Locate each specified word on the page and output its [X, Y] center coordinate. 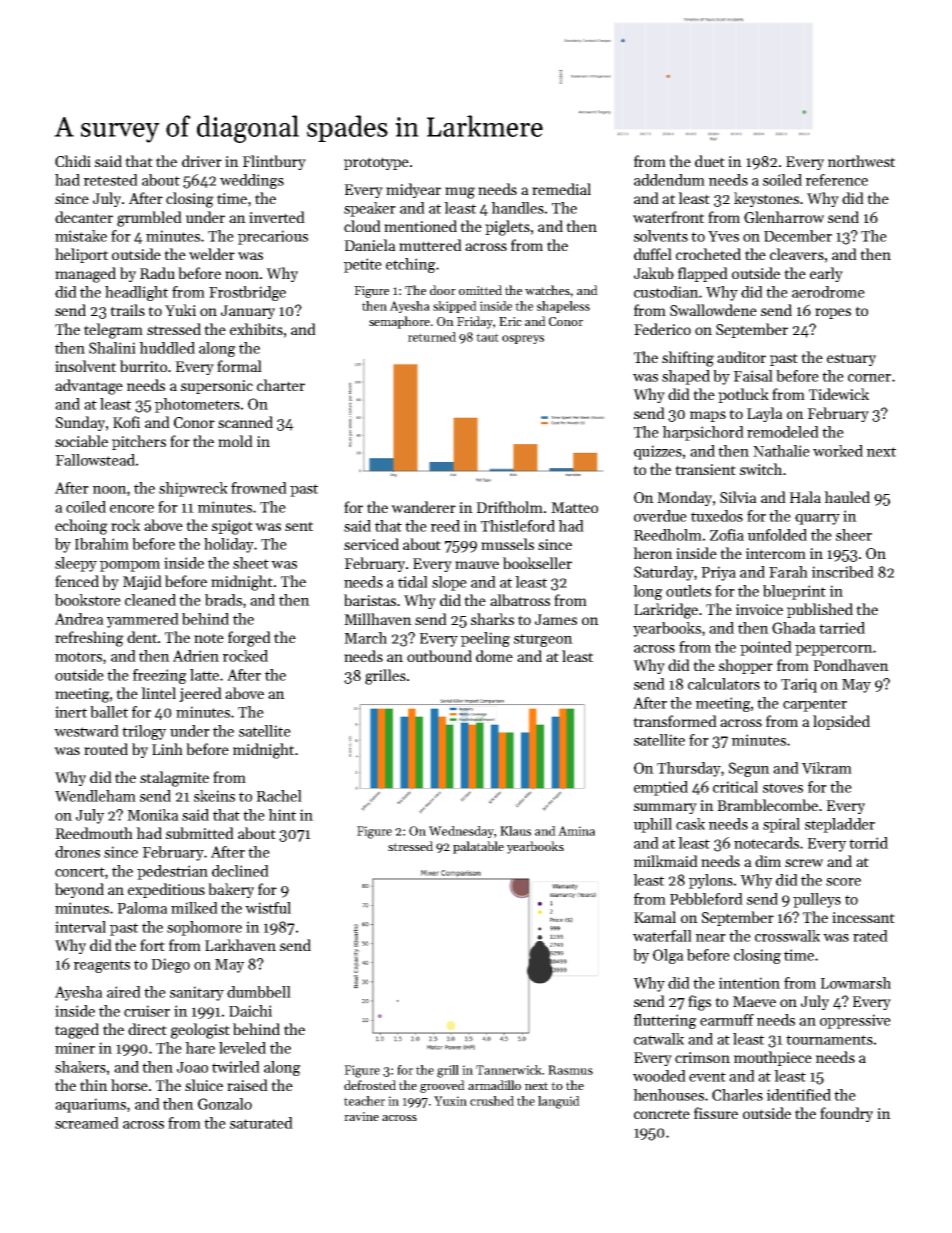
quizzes [658, 452]
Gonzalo [225, 1104]
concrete [662, 1114]
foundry [846, 1114]
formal [239, 366]
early [826, 274]
